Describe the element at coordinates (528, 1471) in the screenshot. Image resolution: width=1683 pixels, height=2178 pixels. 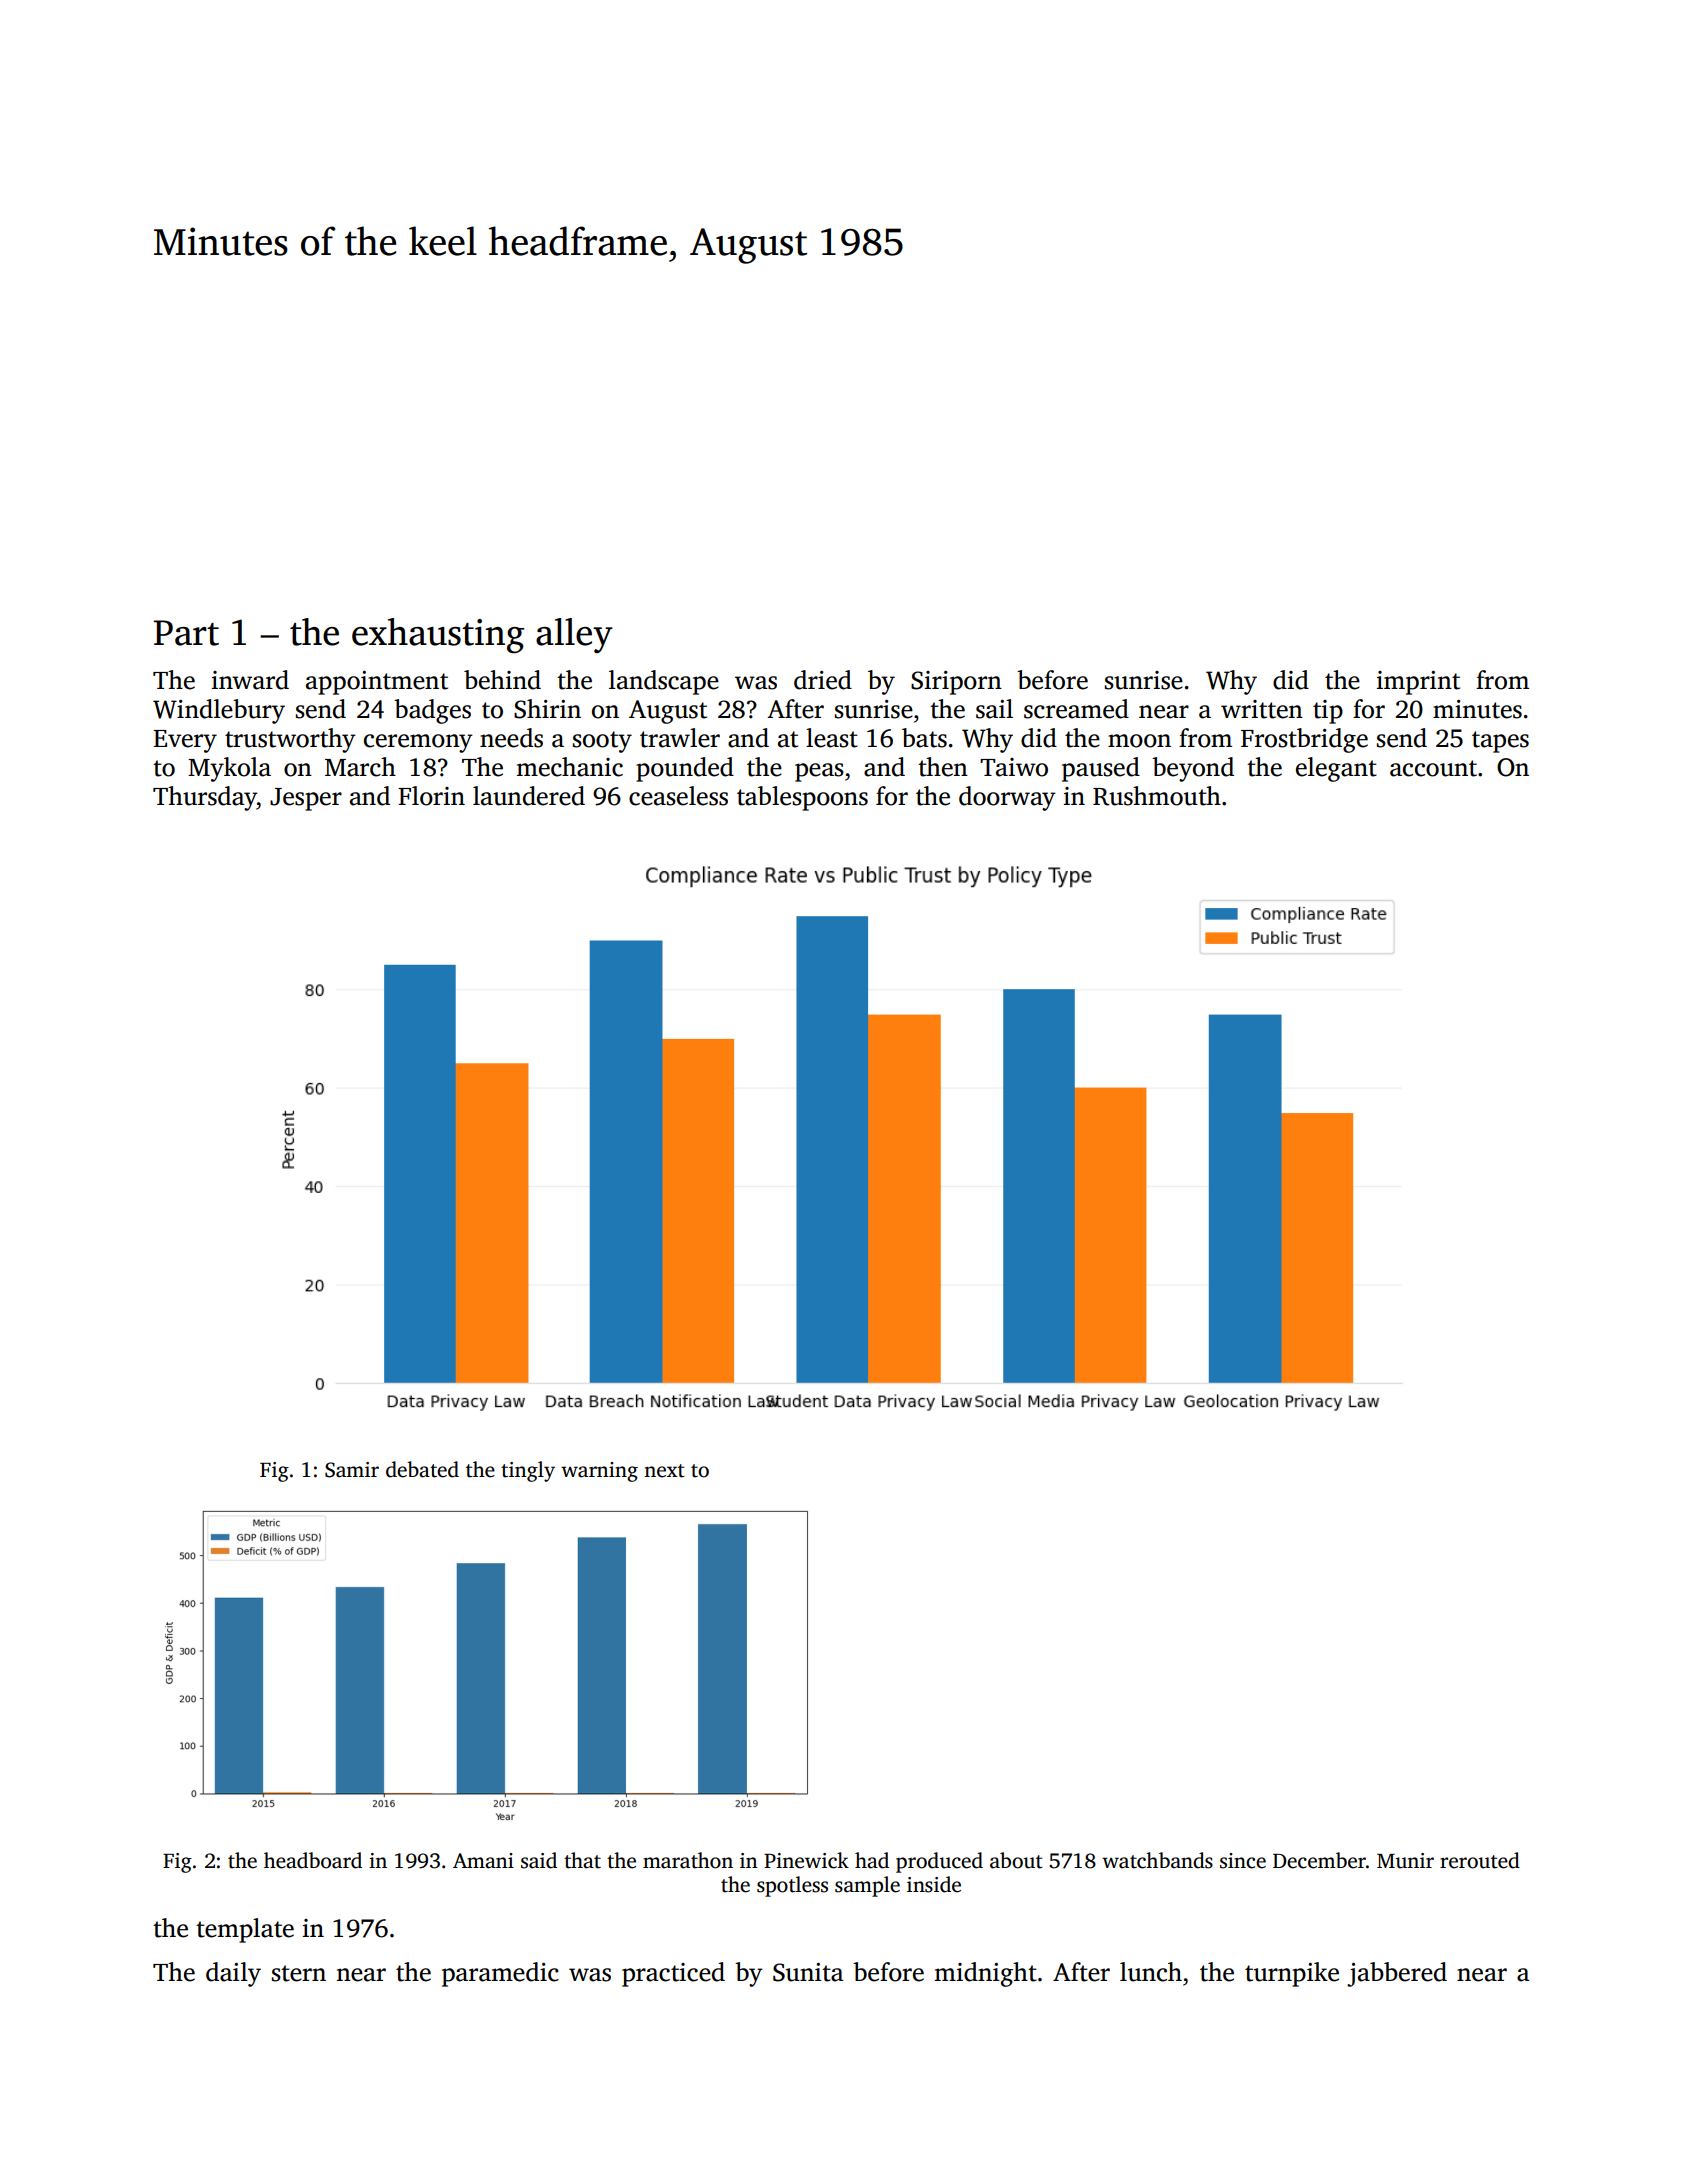
I see `tingly` at that location.
